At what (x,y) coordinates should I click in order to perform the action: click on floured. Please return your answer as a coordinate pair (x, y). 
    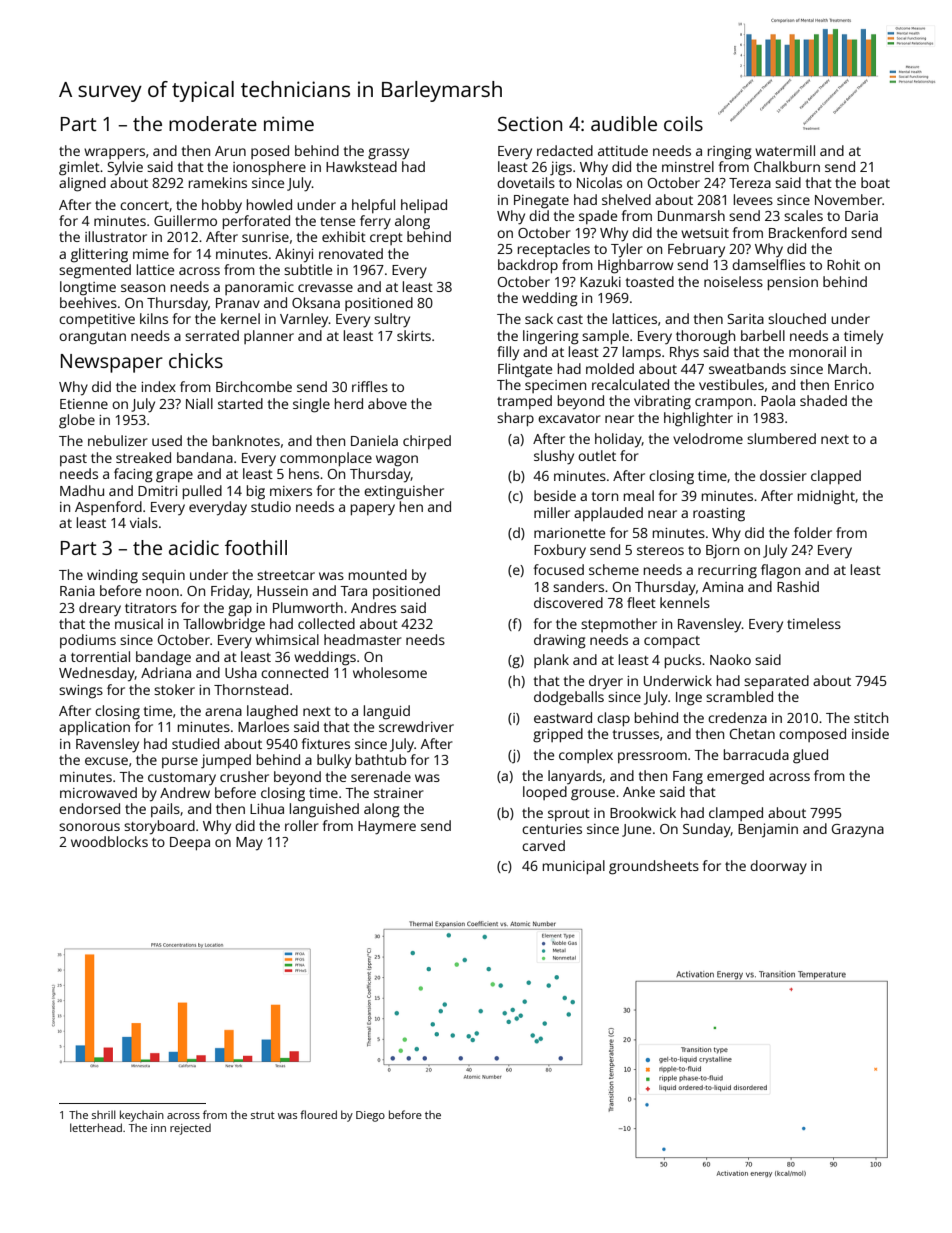
    Looking at the image, I should click on (318, 1114).
